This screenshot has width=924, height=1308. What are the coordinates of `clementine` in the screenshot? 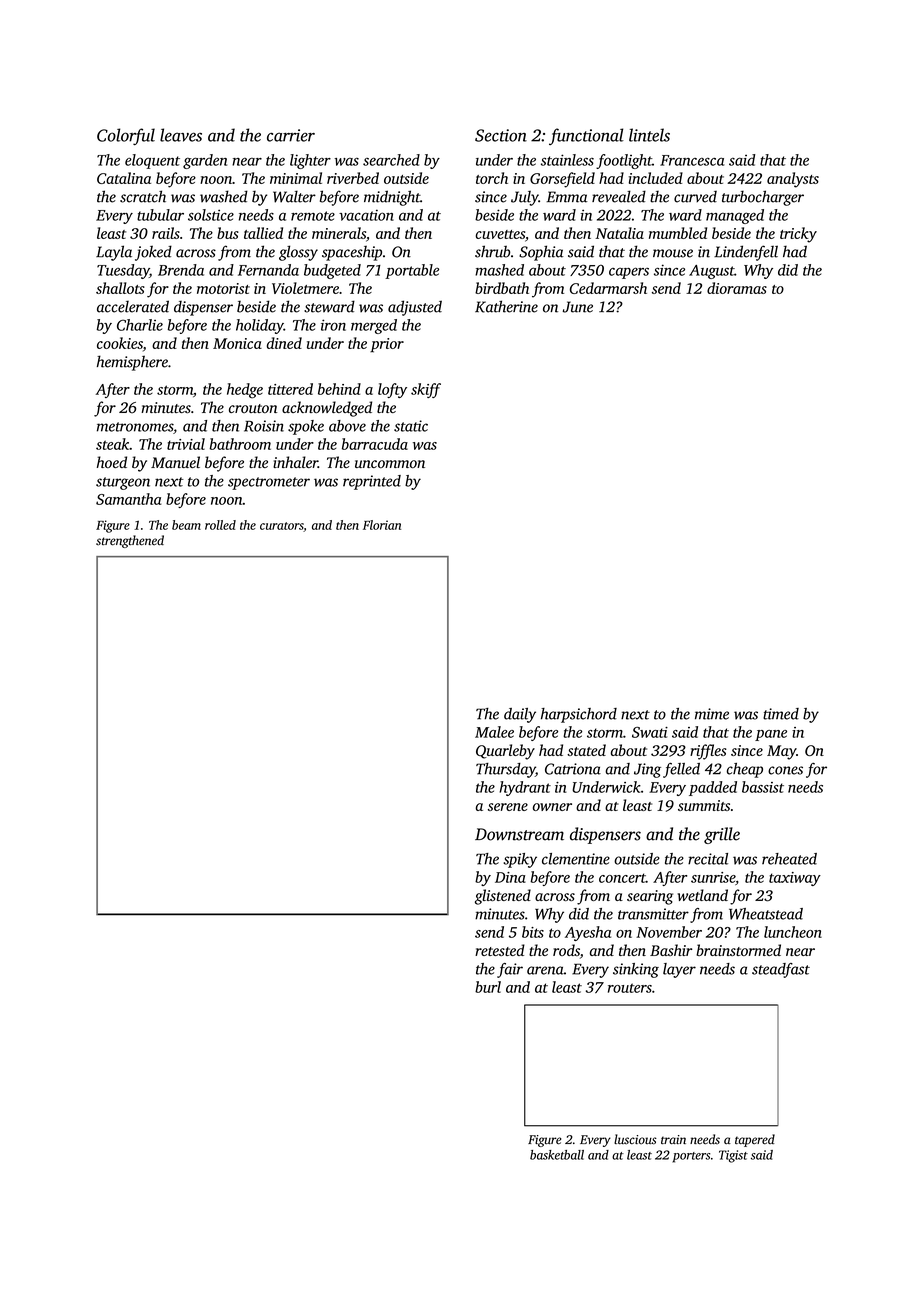 It's located at (576, 859).
